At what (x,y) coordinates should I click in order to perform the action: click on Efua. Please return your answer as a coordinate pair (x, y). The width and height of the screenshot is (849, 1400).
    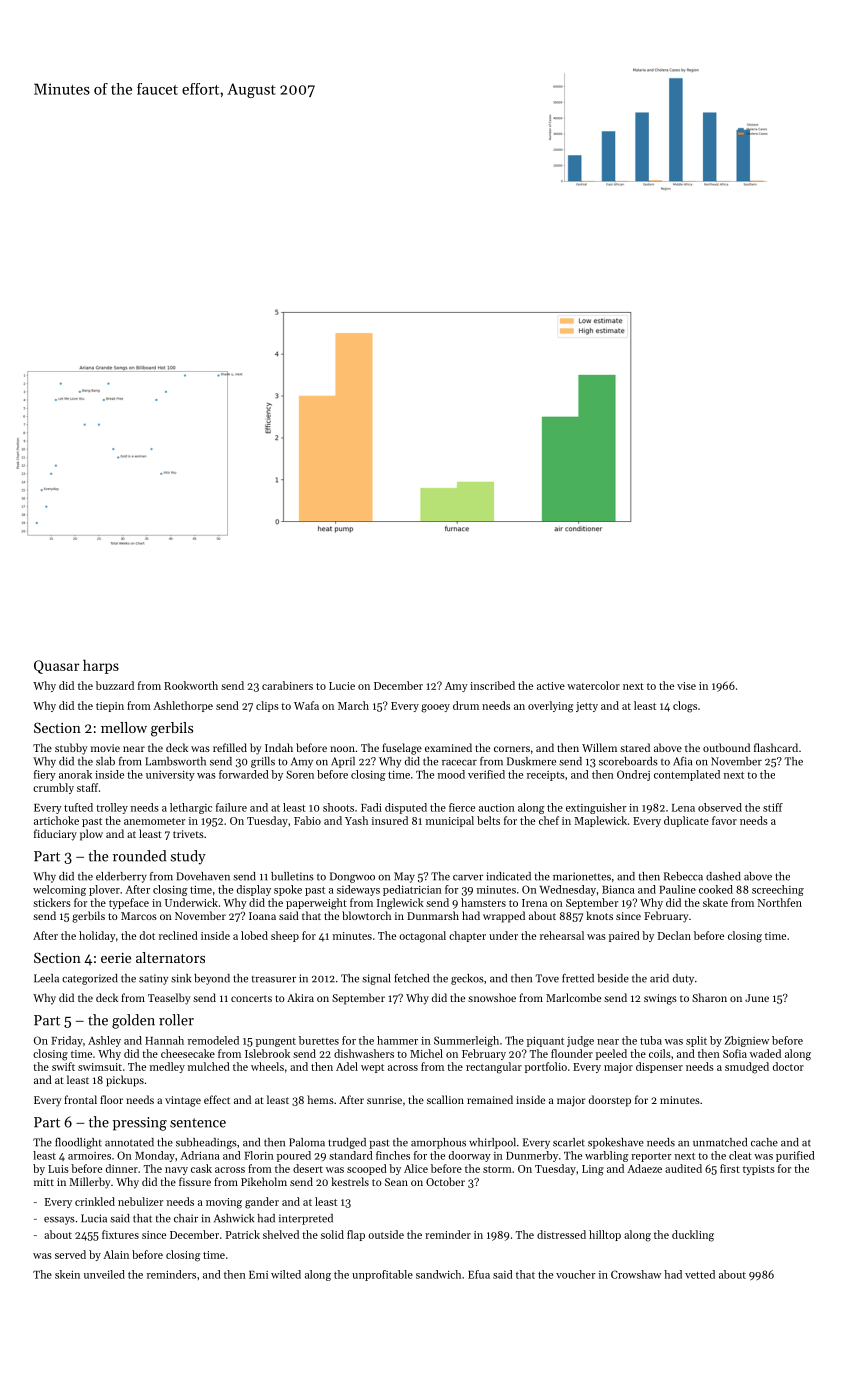
    Looking at the image, I should click on (479, 1274).
